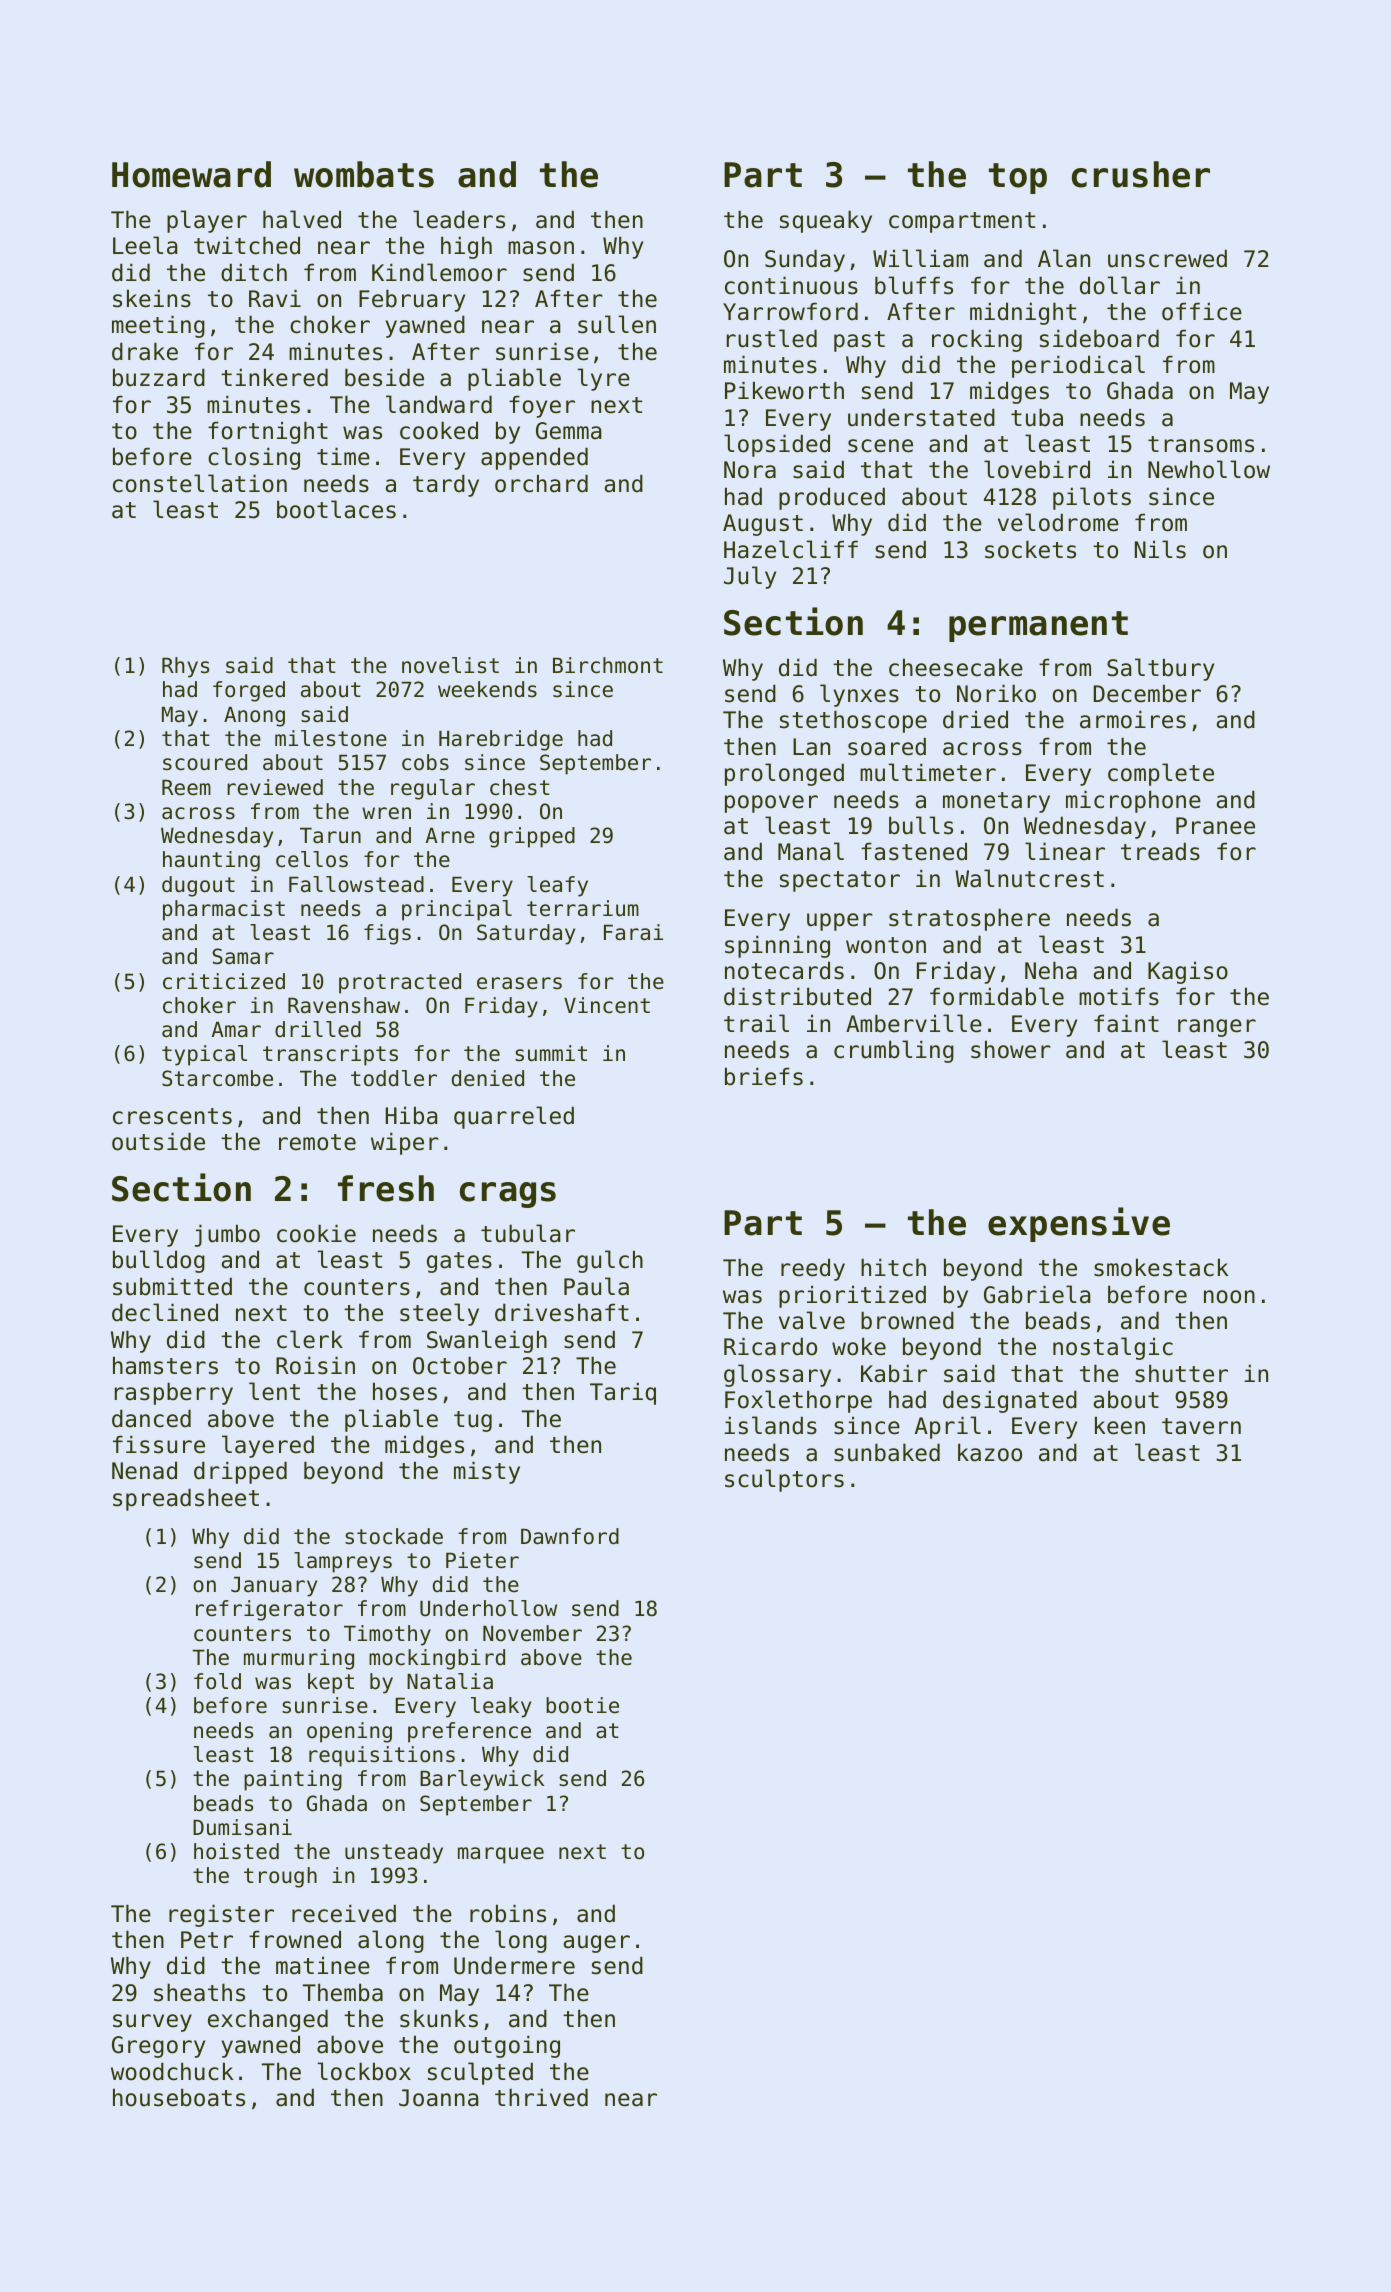 The image size is (1391, 2292). What do you see at coordinates (541, 248) in the screenshot?
I see `mason` at bounding box center [541, 248].
